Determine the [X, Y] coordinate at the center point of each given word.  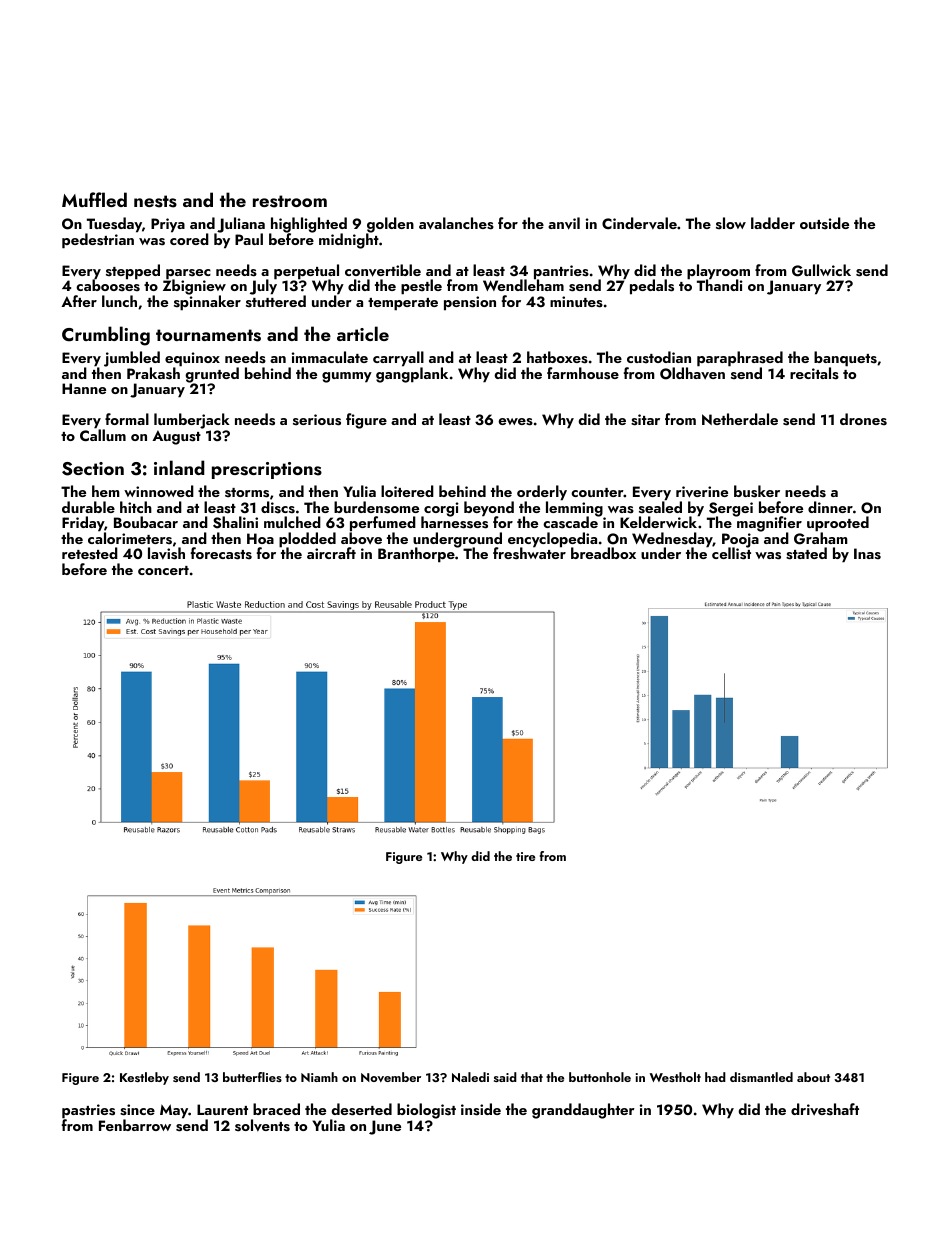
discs [278, 507]
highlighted [309, 225]
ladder [773, 223]
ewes [515, 422]
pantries [561, 272]
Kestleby [144, 1078]
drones [863, 419]
